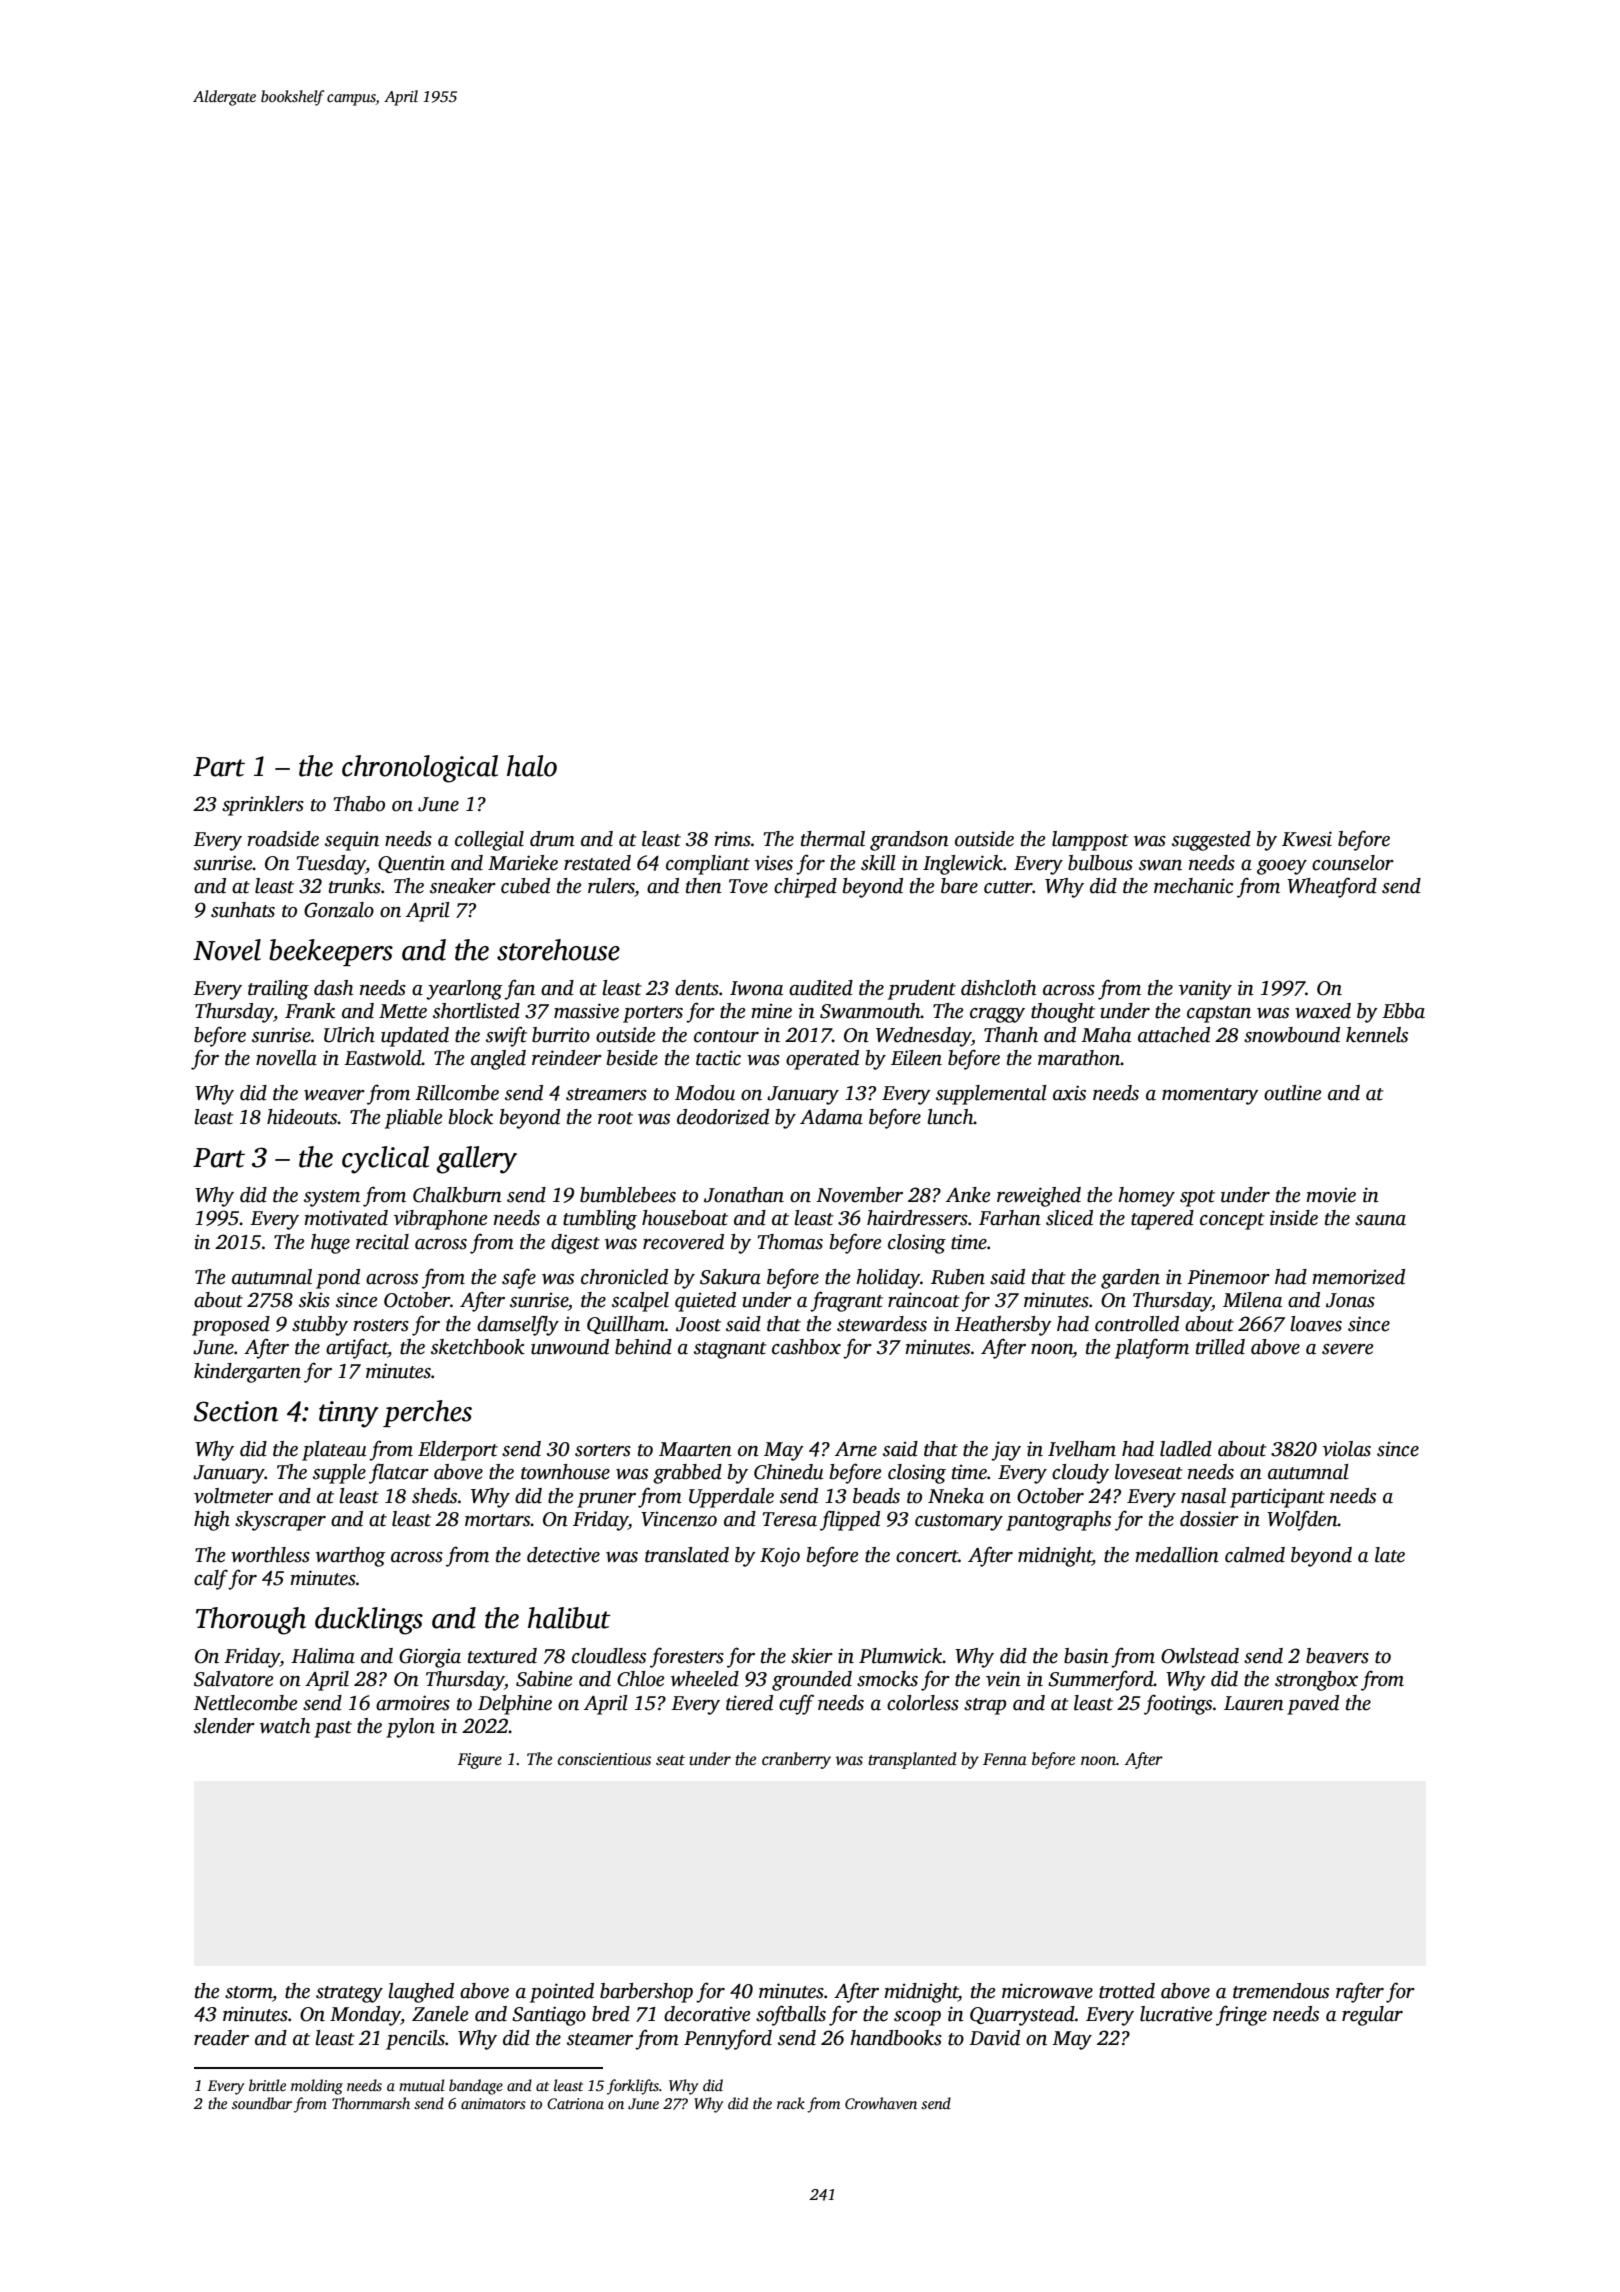 This page has width=1620, height=2292. Describe the element at coordinates (357, 1348) in the page. I see `artifact` at that location.
